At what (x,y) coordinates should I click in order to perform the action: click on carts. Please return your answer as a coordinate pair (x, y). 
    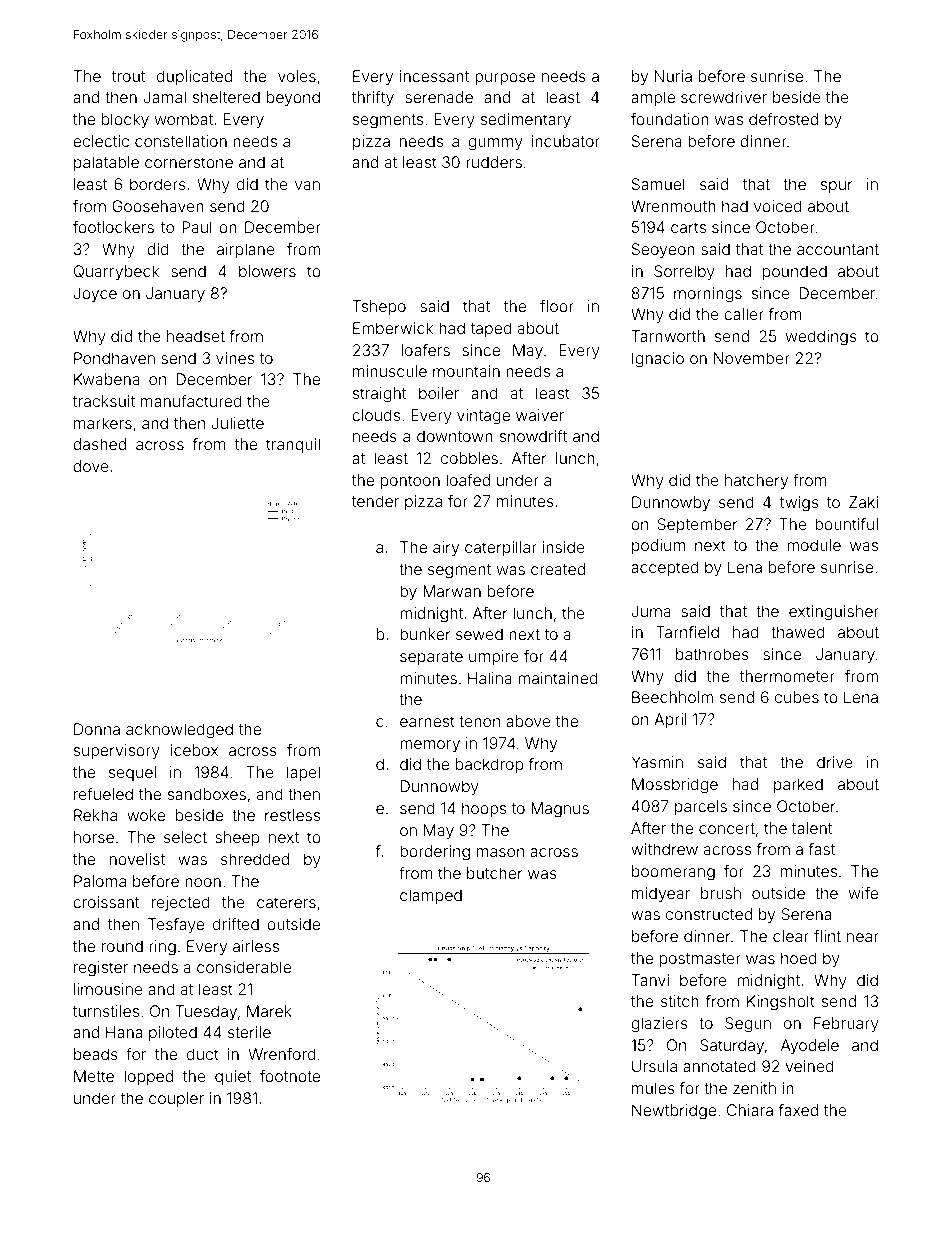
    Looking at the image, I should click on (688, 227).
